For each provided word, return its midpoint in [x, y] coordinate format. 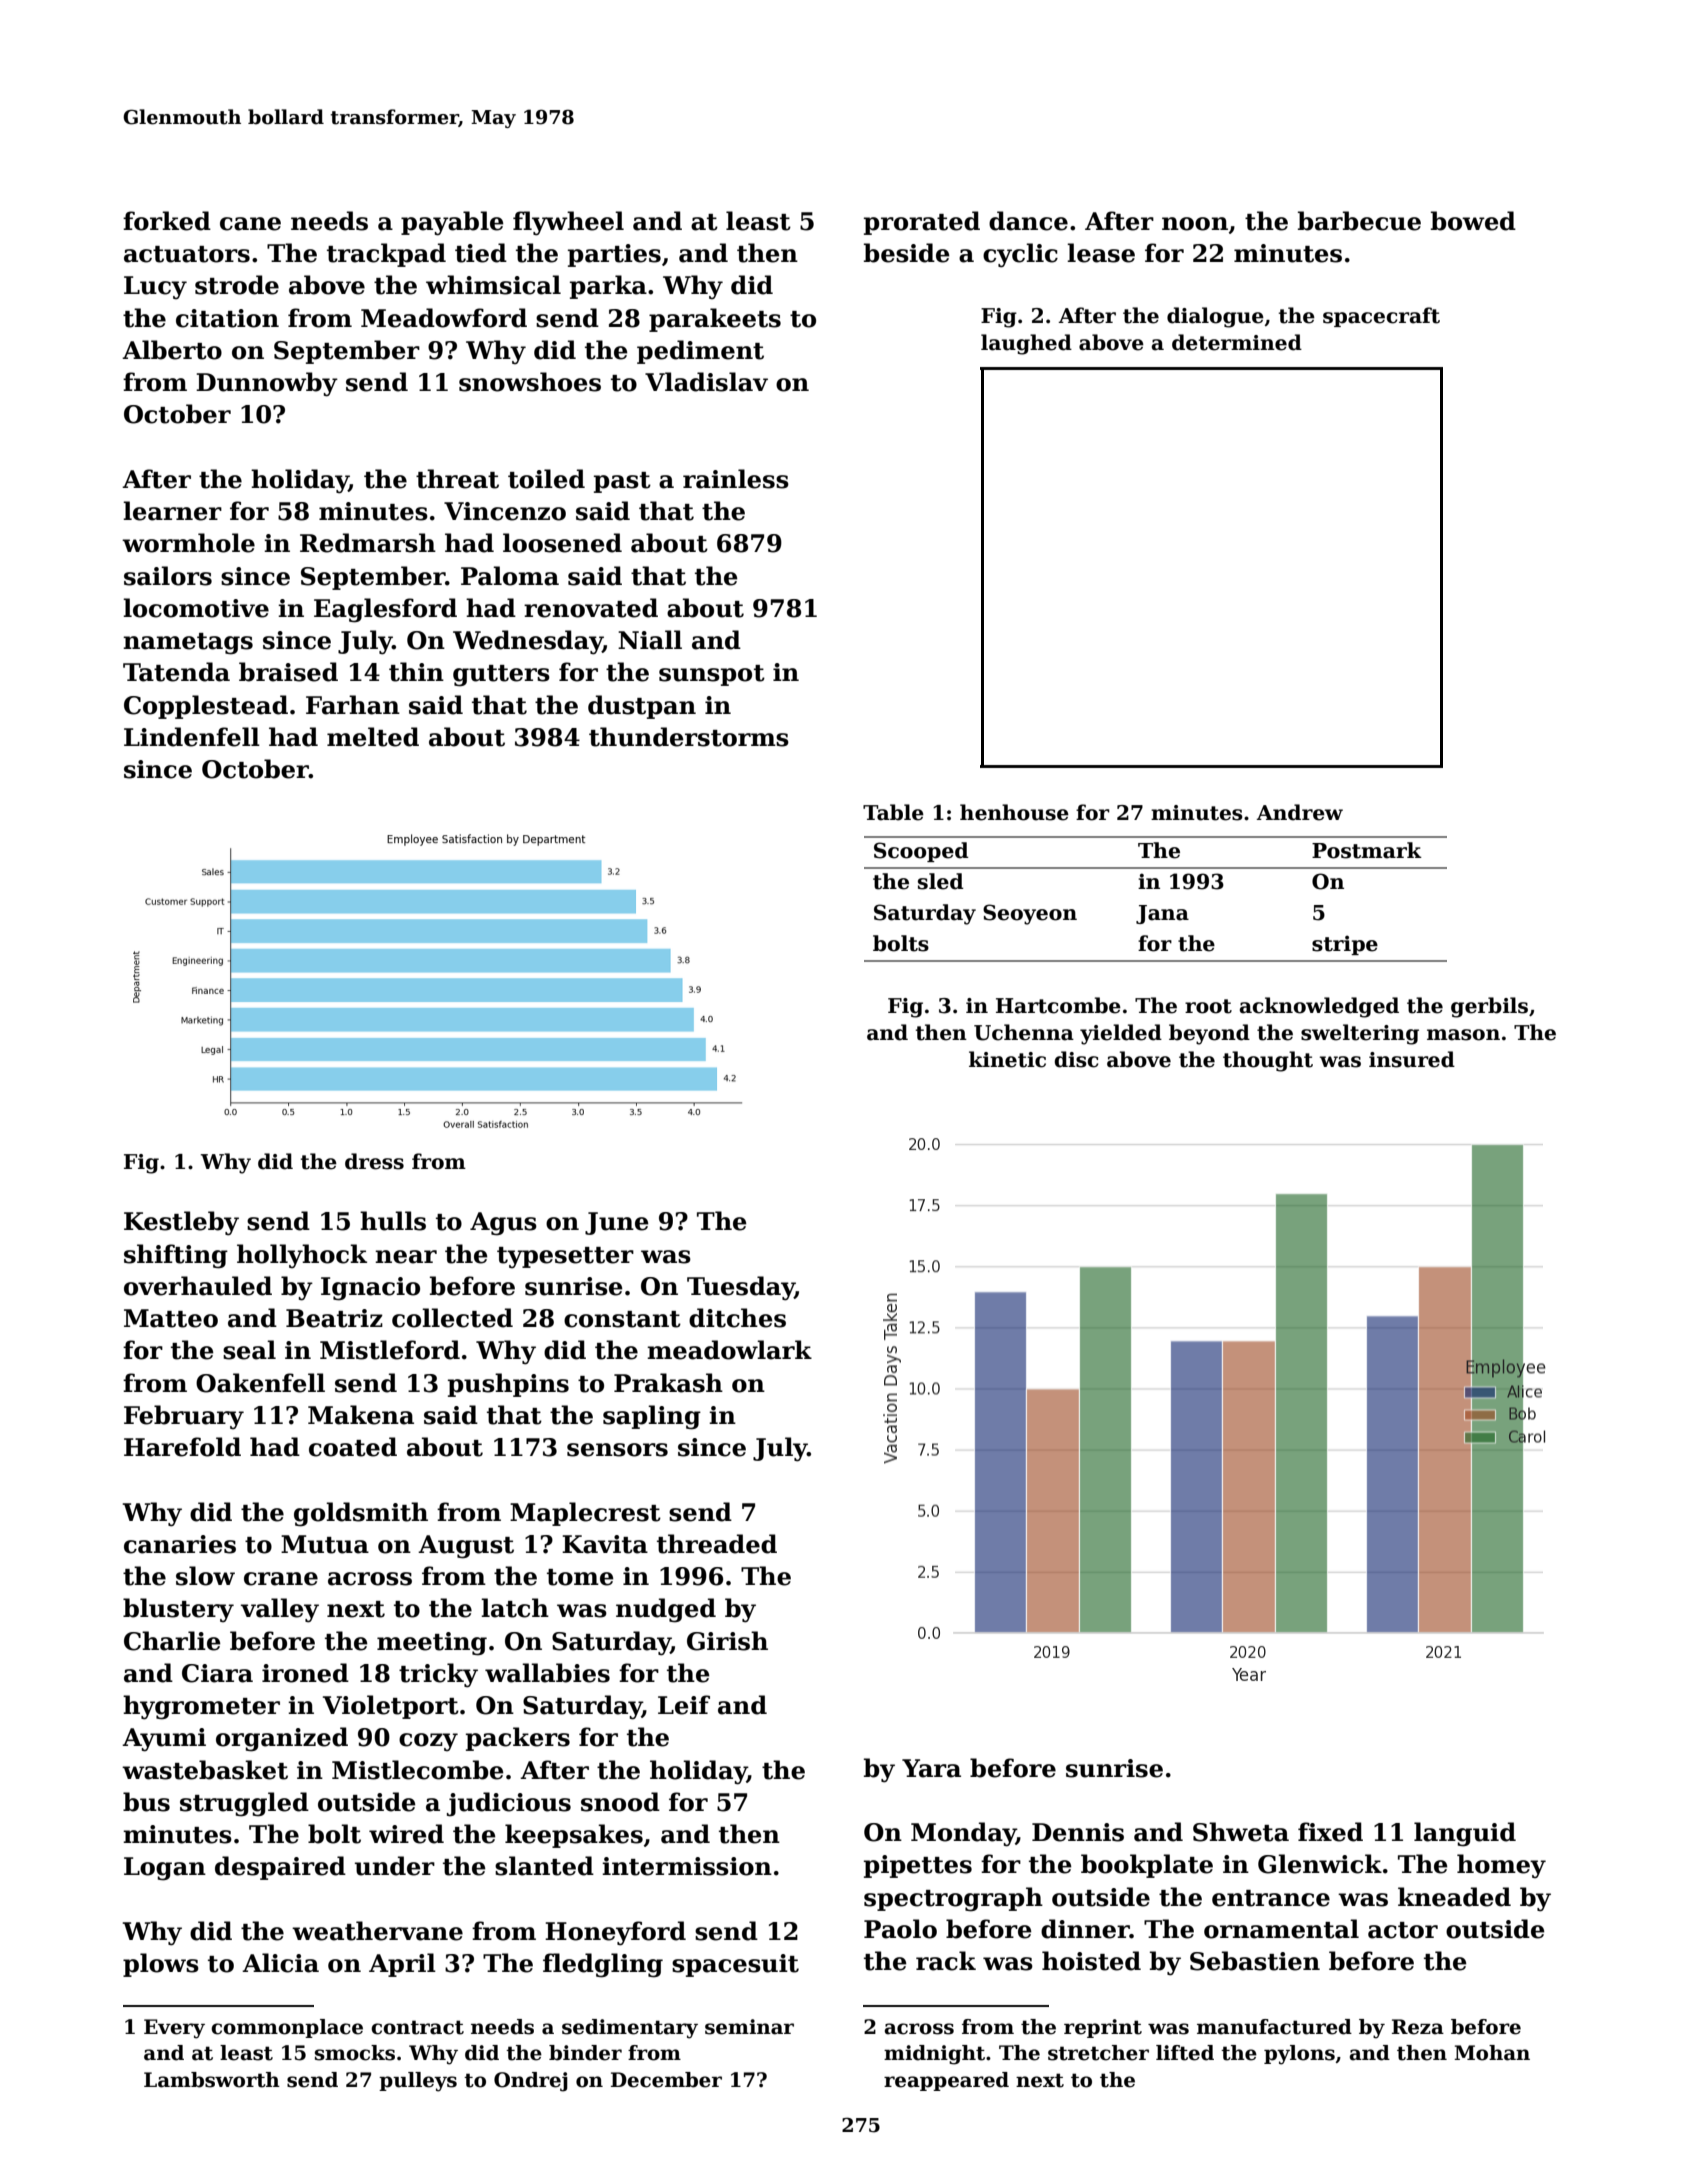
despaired [280, 1868]
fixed [1330, 1832]
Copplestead [206, 707]
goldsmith [361, 1514]
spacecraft [1381, 317]
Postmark [1367, 850]
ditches [737, 1318]
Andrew [1299, 812]
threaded [717, 1544]
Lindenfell [192, 737]
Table [893, 812]
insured [1412, 1059]
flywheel [568, 223]
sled [941, 881]
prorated [922, 223]
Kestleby [181, 1223]
